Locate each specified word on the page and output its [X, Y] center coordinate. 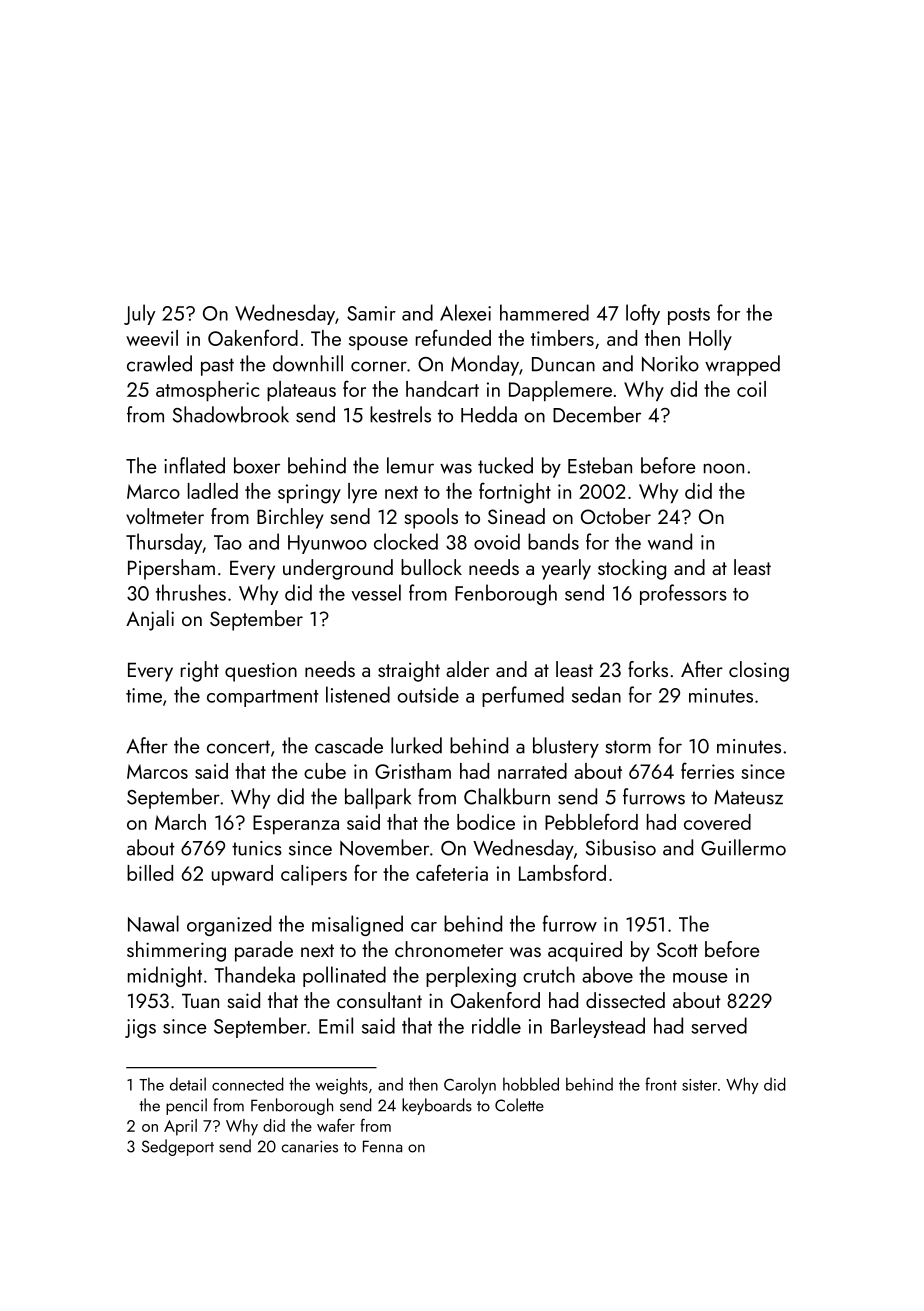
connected [248, 1084]
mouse [700, 978]
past [217, 367]
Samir [371, 313]
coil [751, 389]
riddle [496, 1025]
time [144, 695]
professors [683, 594]
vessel [376, 592]
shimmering [176, 951]
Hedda [489, 414]
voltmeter [165, 516]
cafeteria [452, 872]
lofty [643, 314]
